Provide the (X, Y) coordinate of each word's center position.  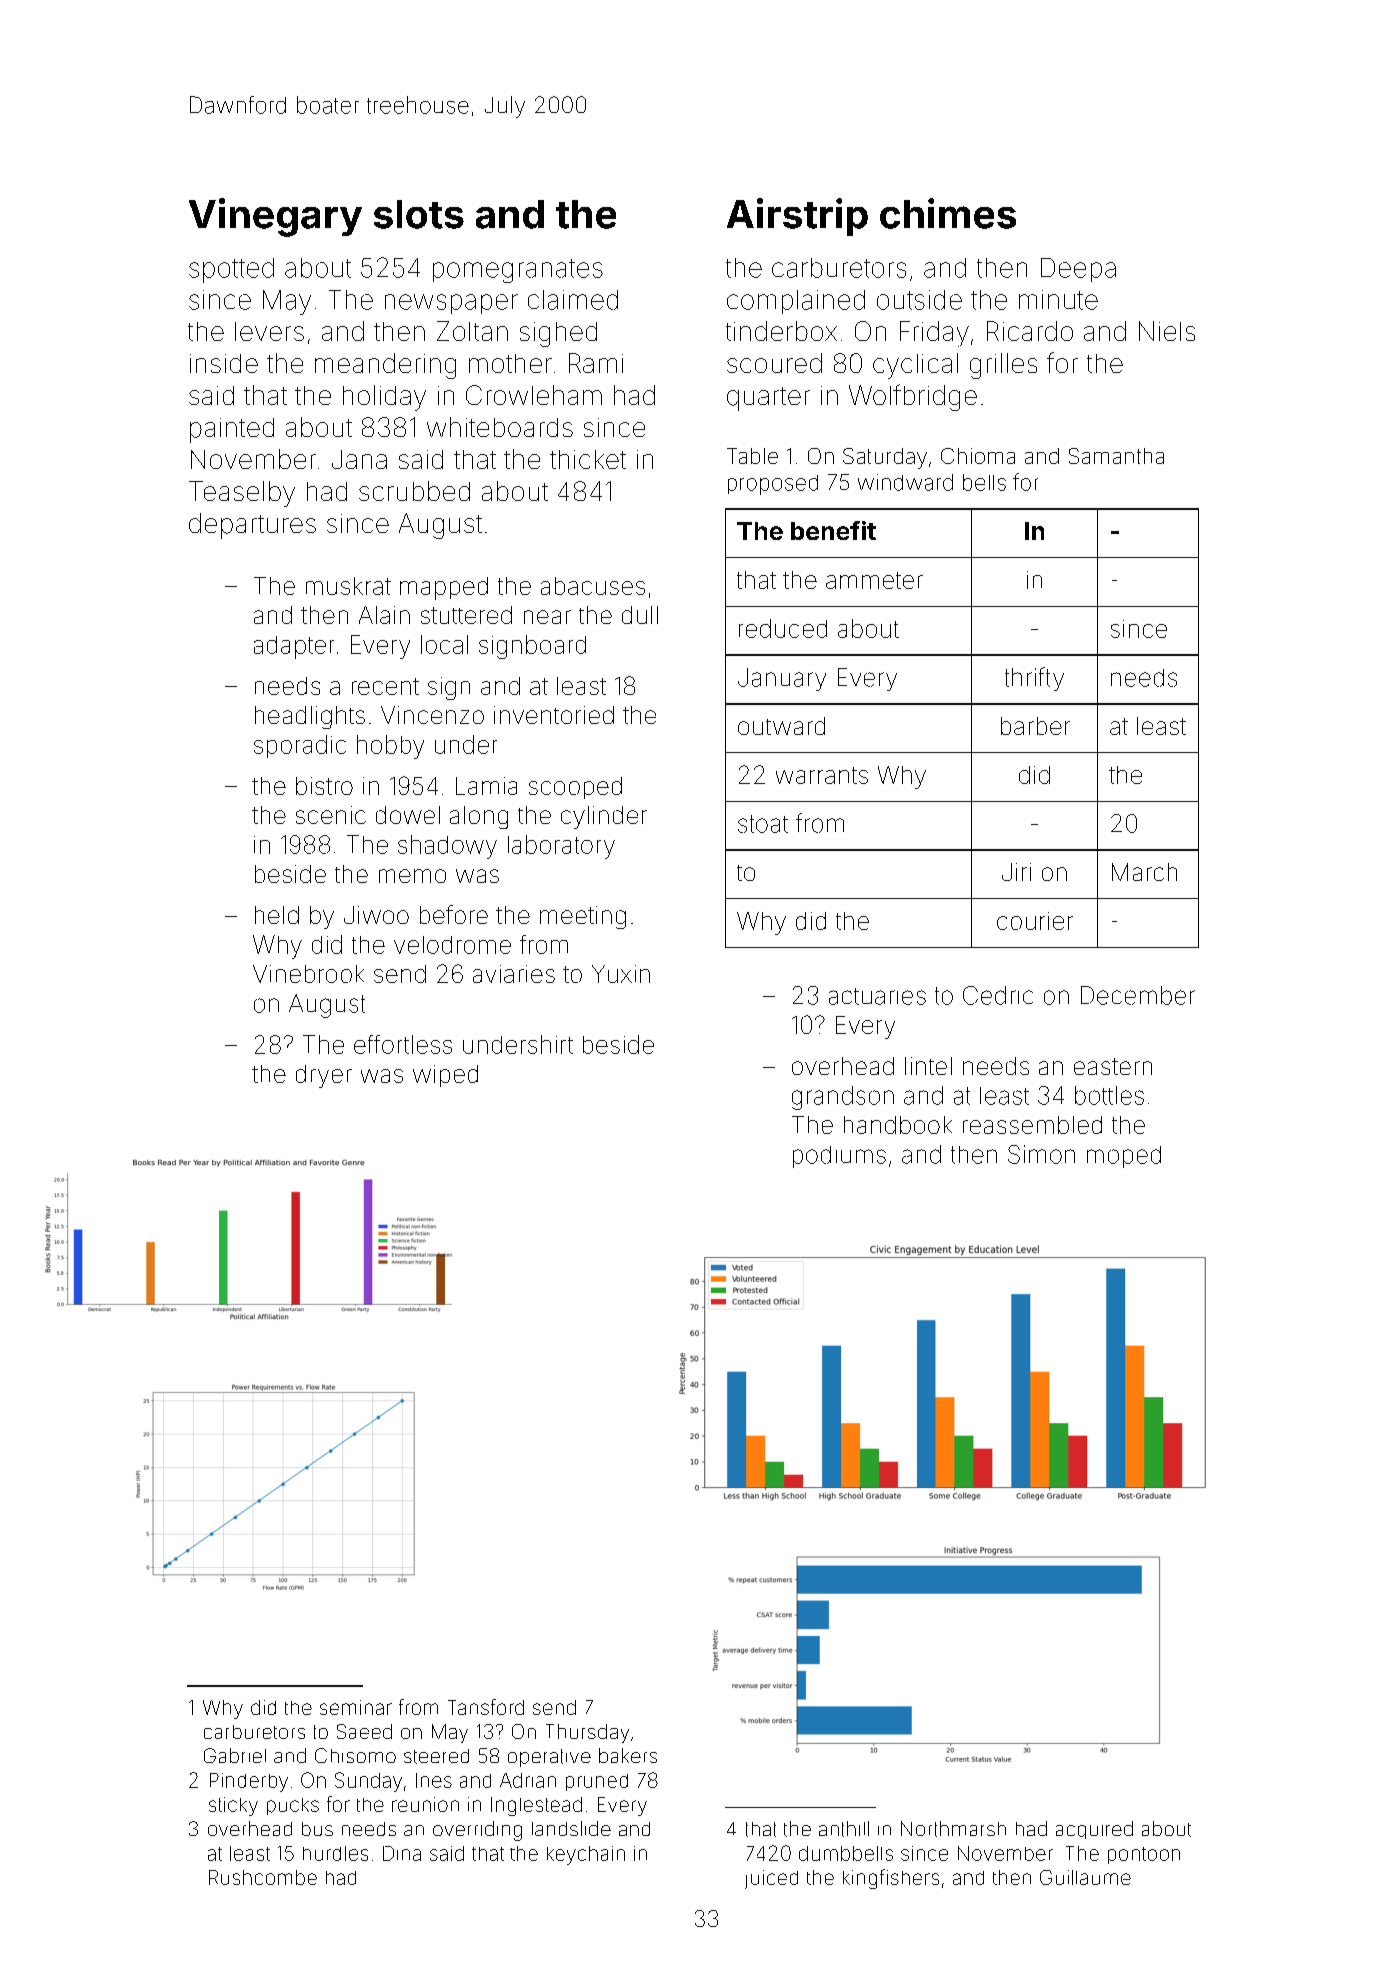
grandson (843, 1098)
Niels (1167, 331)
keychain (586, 1855)
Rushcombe (263, 1877)
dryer (324, 1076)
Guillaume (1085, 1877)
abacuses (593, 586)
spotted (231, 270)
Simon (1041, 1154)
